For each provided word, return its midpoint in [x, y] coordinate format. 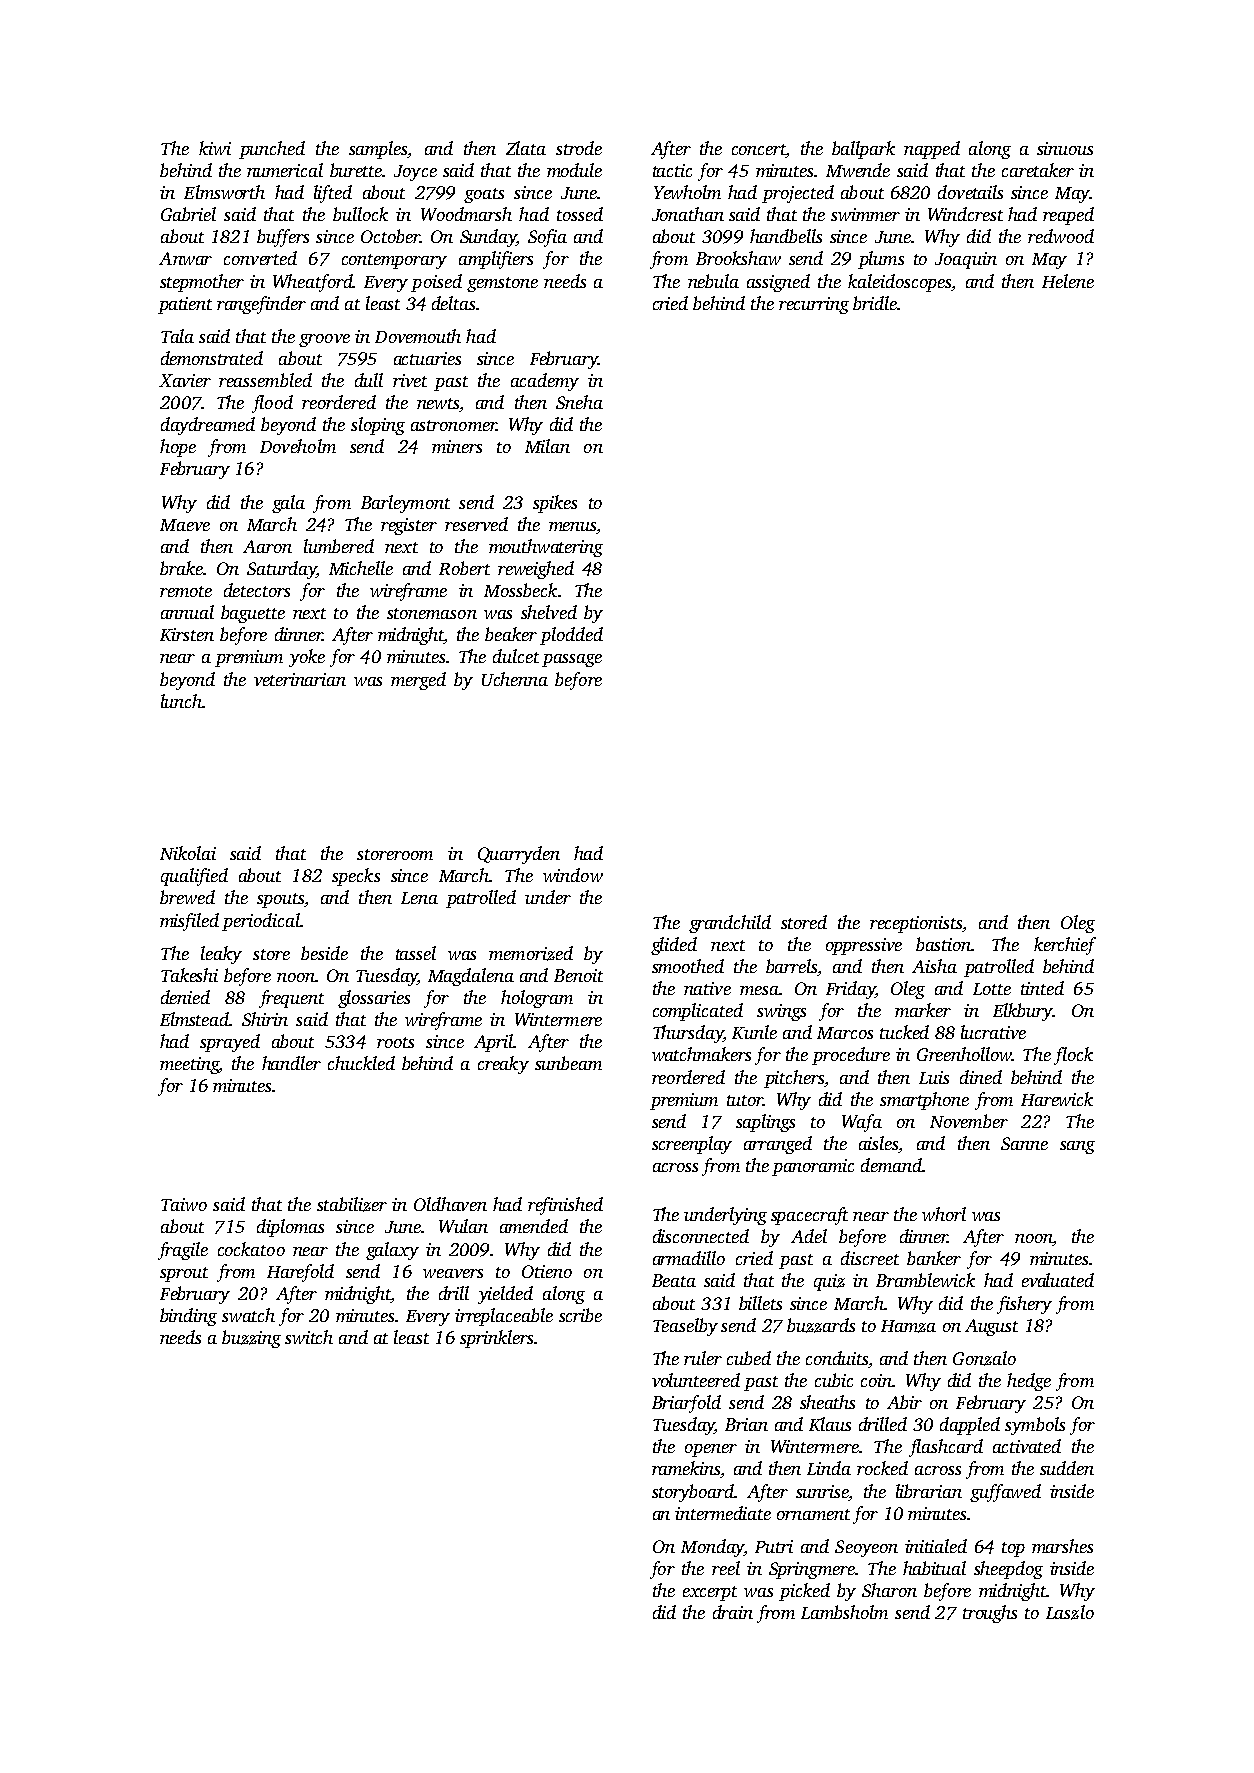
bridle [875, 303]
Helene [1068, 281]
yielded [505, 1295]
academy [545, 382]
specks [356, 877]
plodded [571, 636]
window [573, 875]
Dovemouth [418, 336]
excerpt [710, 1593]
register [409, 526]
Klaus [830, 1424]
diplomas [290, 1228]
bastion [944, 944]
